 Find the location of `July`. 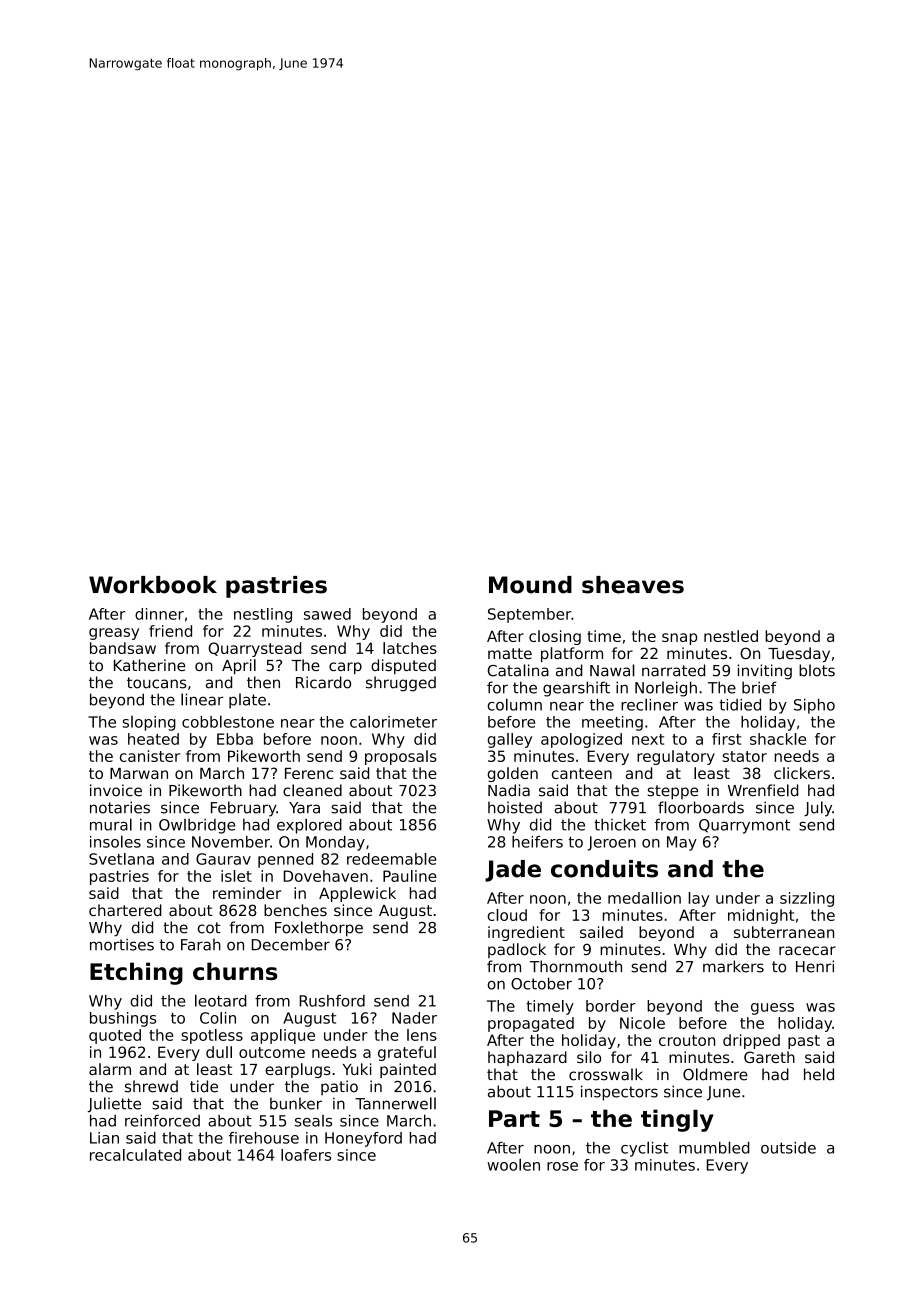

July is located at coordinates (818, 809).
